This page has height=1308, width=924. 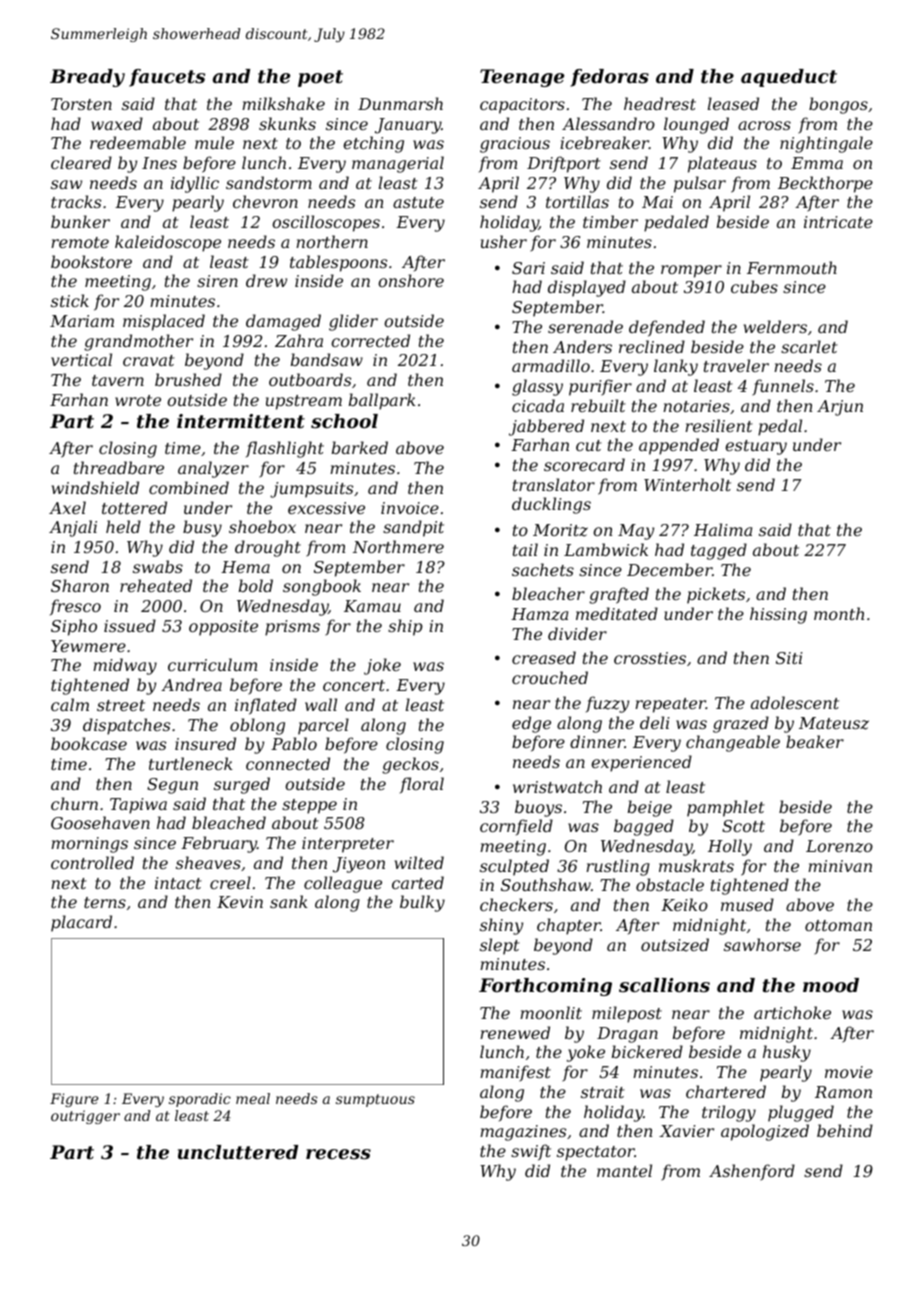 What do you see at coordinates (522, 78) in the page?
I see `Teenage` at bounding box center [522, 78].
